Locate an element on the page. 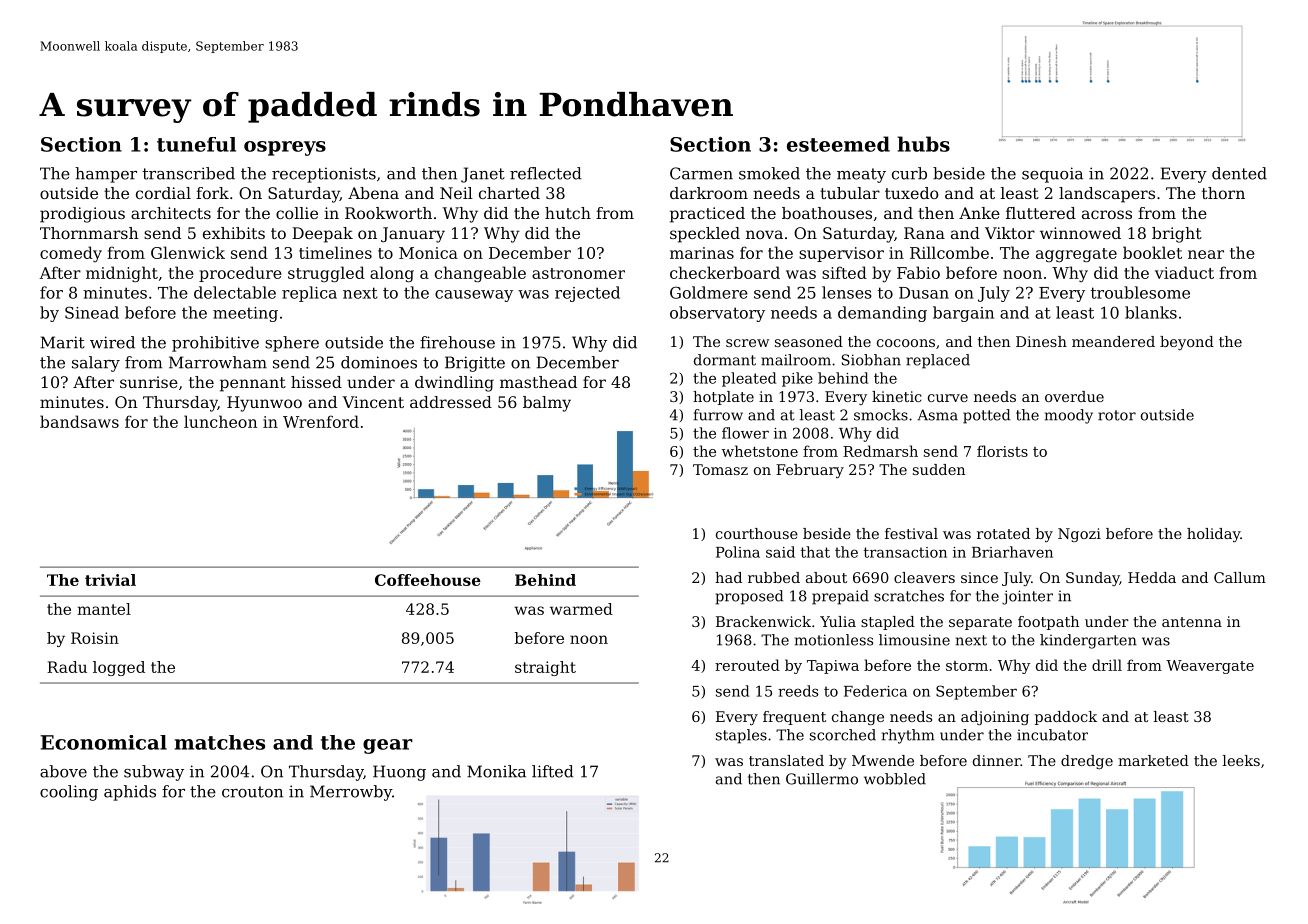  rerouted is located at coordinates (747, 665).
